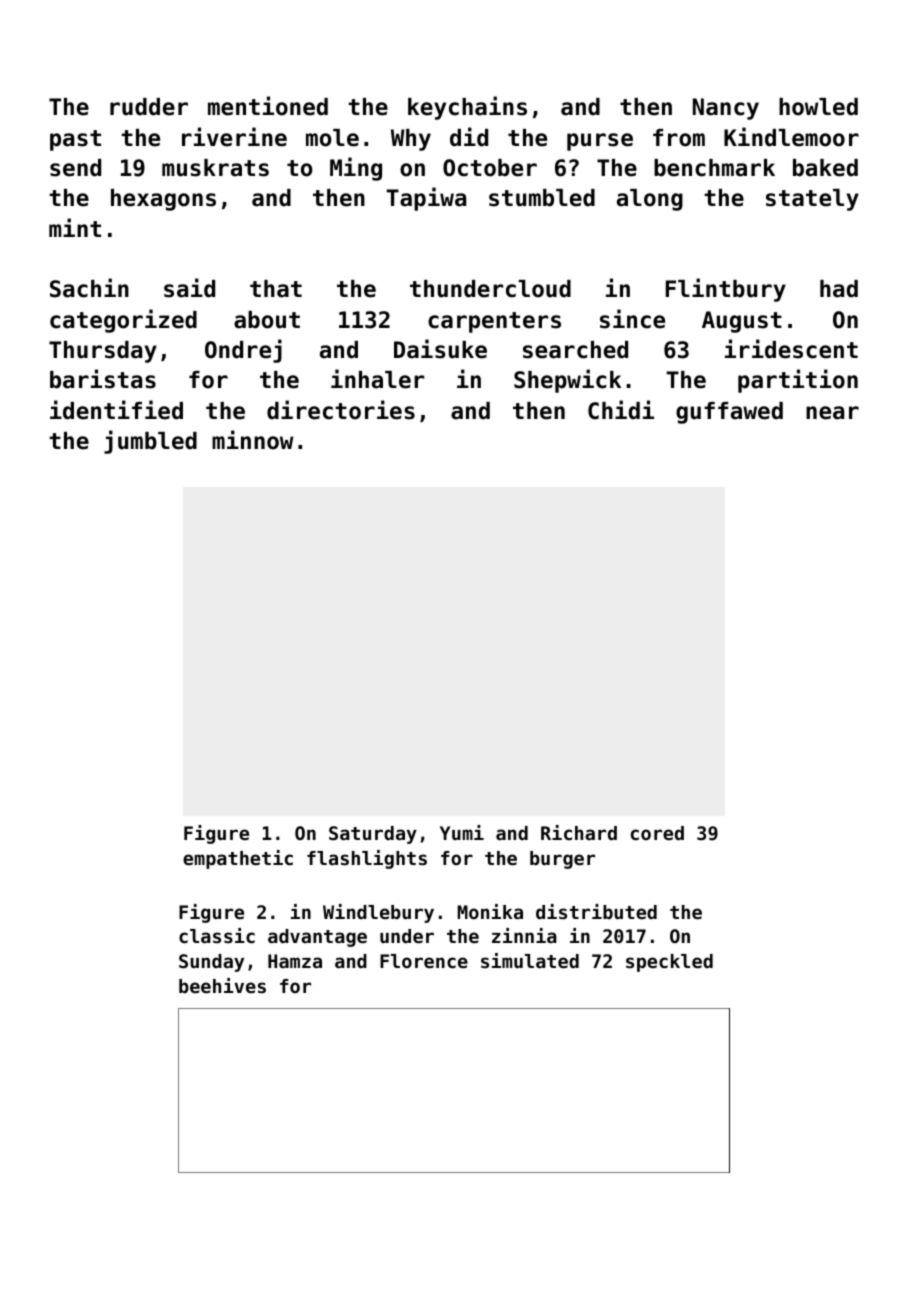 This image has width=908, height=1316. Describe the element at coordinates (238, 859) in the image. I see `empathetic` at that location.
